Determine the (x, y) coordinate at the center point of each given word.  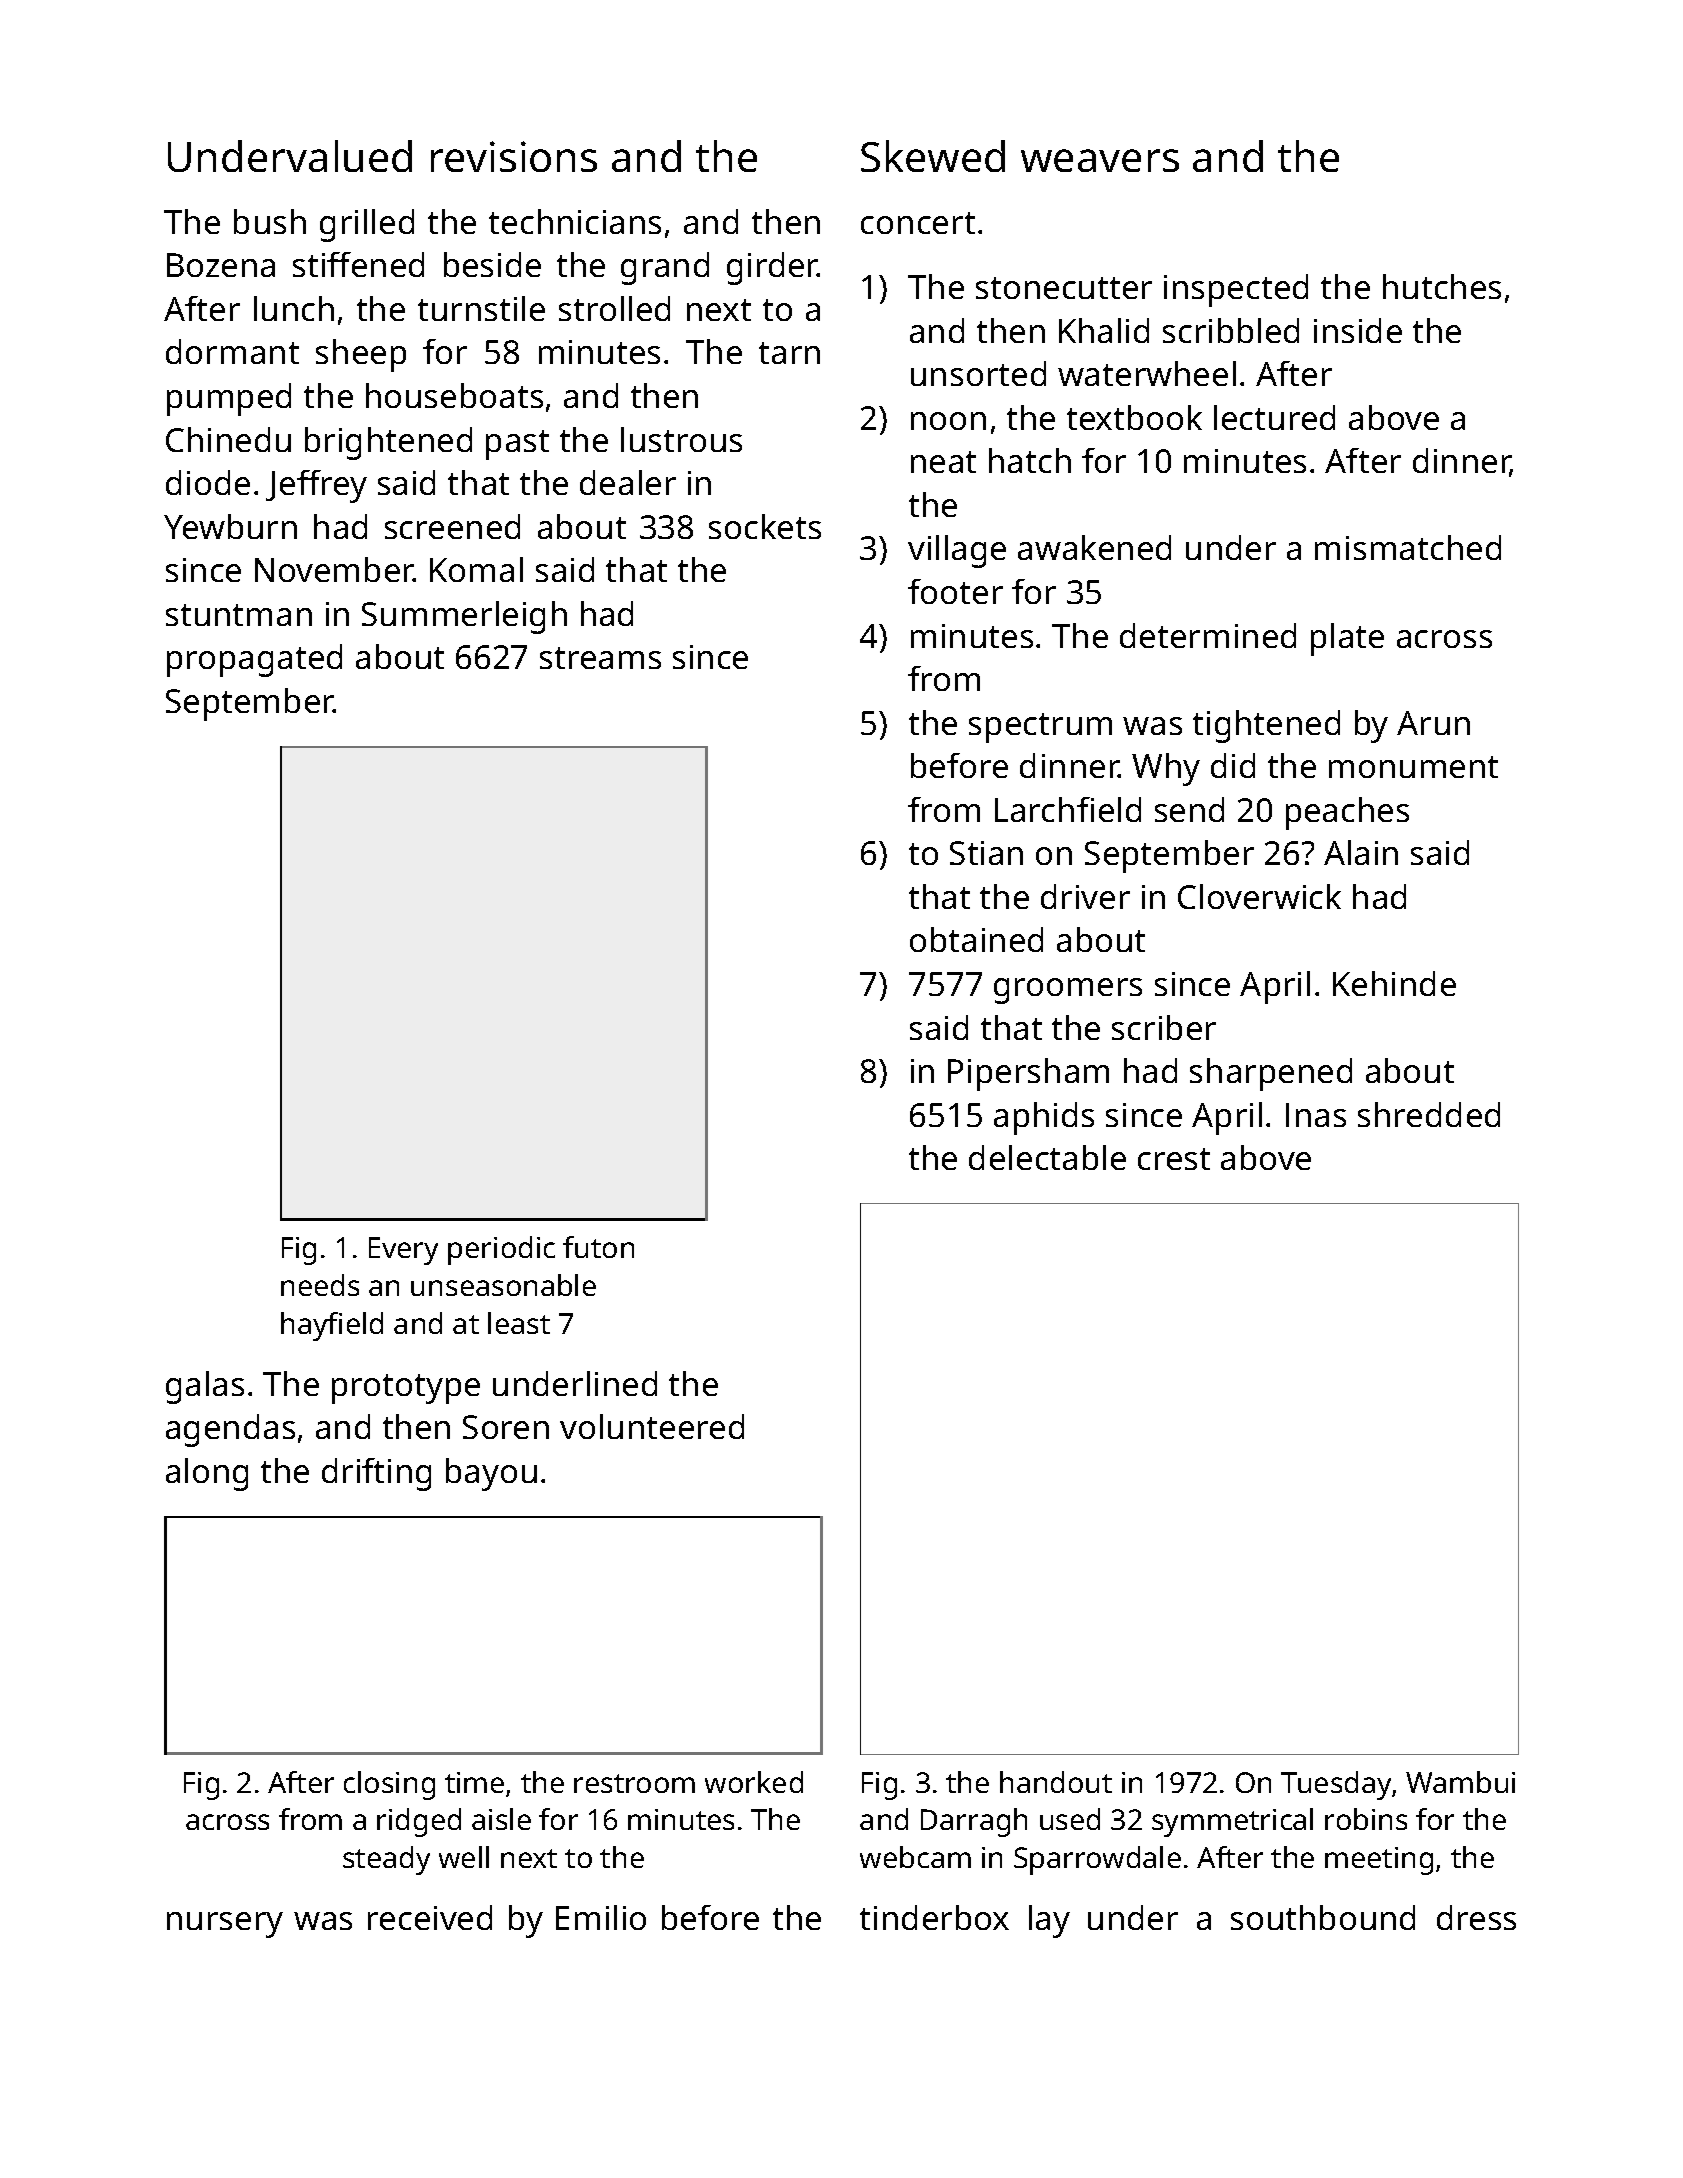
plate (1347, 639)
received (430, 1917)
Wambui (1460, 1782)
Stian (986, 853)
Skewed (933, 156)
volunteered (652, 1426)
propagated (254, 660)
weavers (1100, 160)
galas (205, 1387)
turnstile (481, 308)
